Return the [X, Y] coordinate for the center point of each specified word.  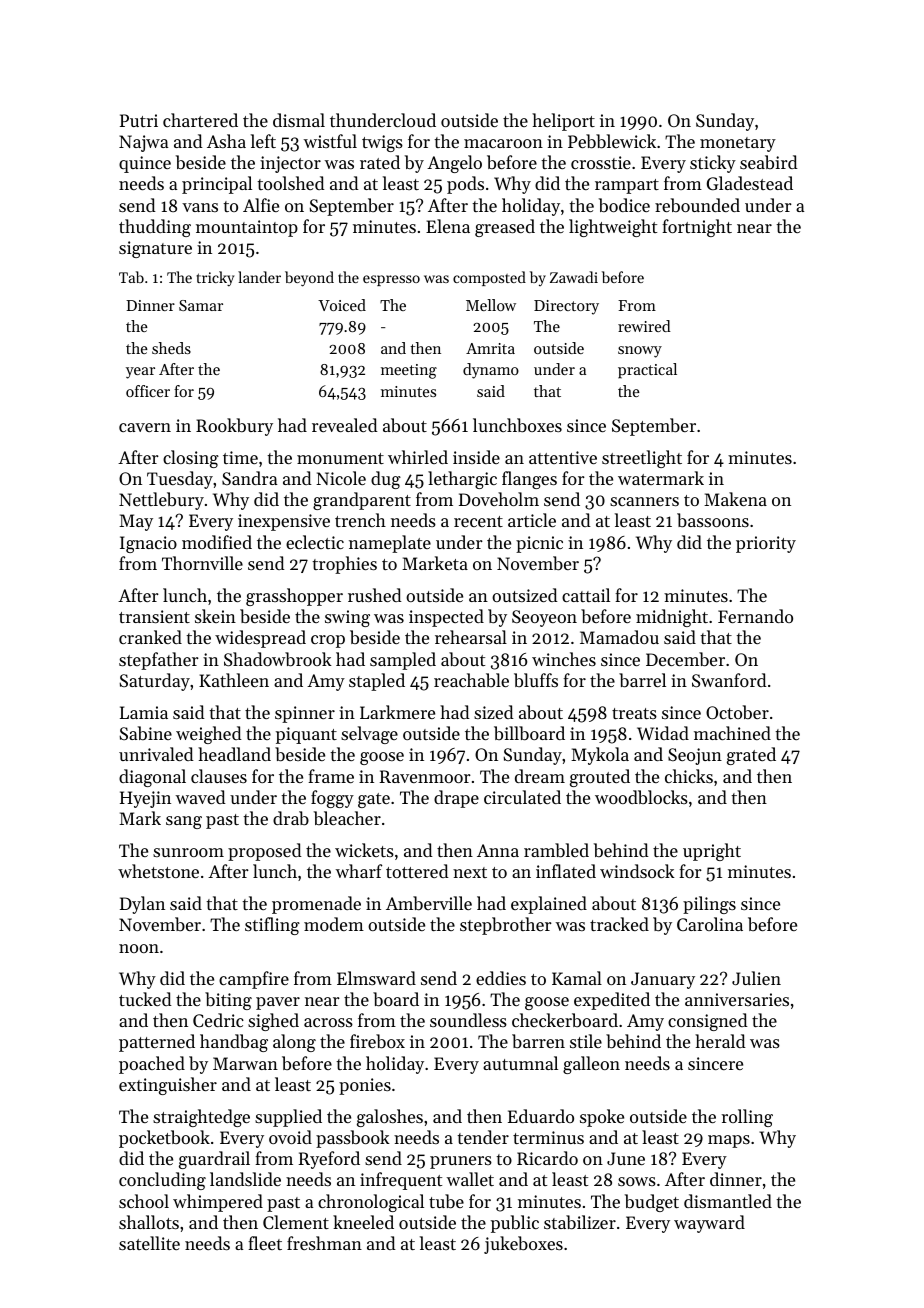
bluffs [536, 680]
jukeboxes [523, 1245]
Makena [735, 499]
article [532, 520]
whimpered [218, 1203]
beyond [309, 279]
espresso [391, 280]
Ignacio [148, 544]
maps [729, 1141]
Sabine [145, 733]
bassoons [713, 520]
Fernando [755, 616]
